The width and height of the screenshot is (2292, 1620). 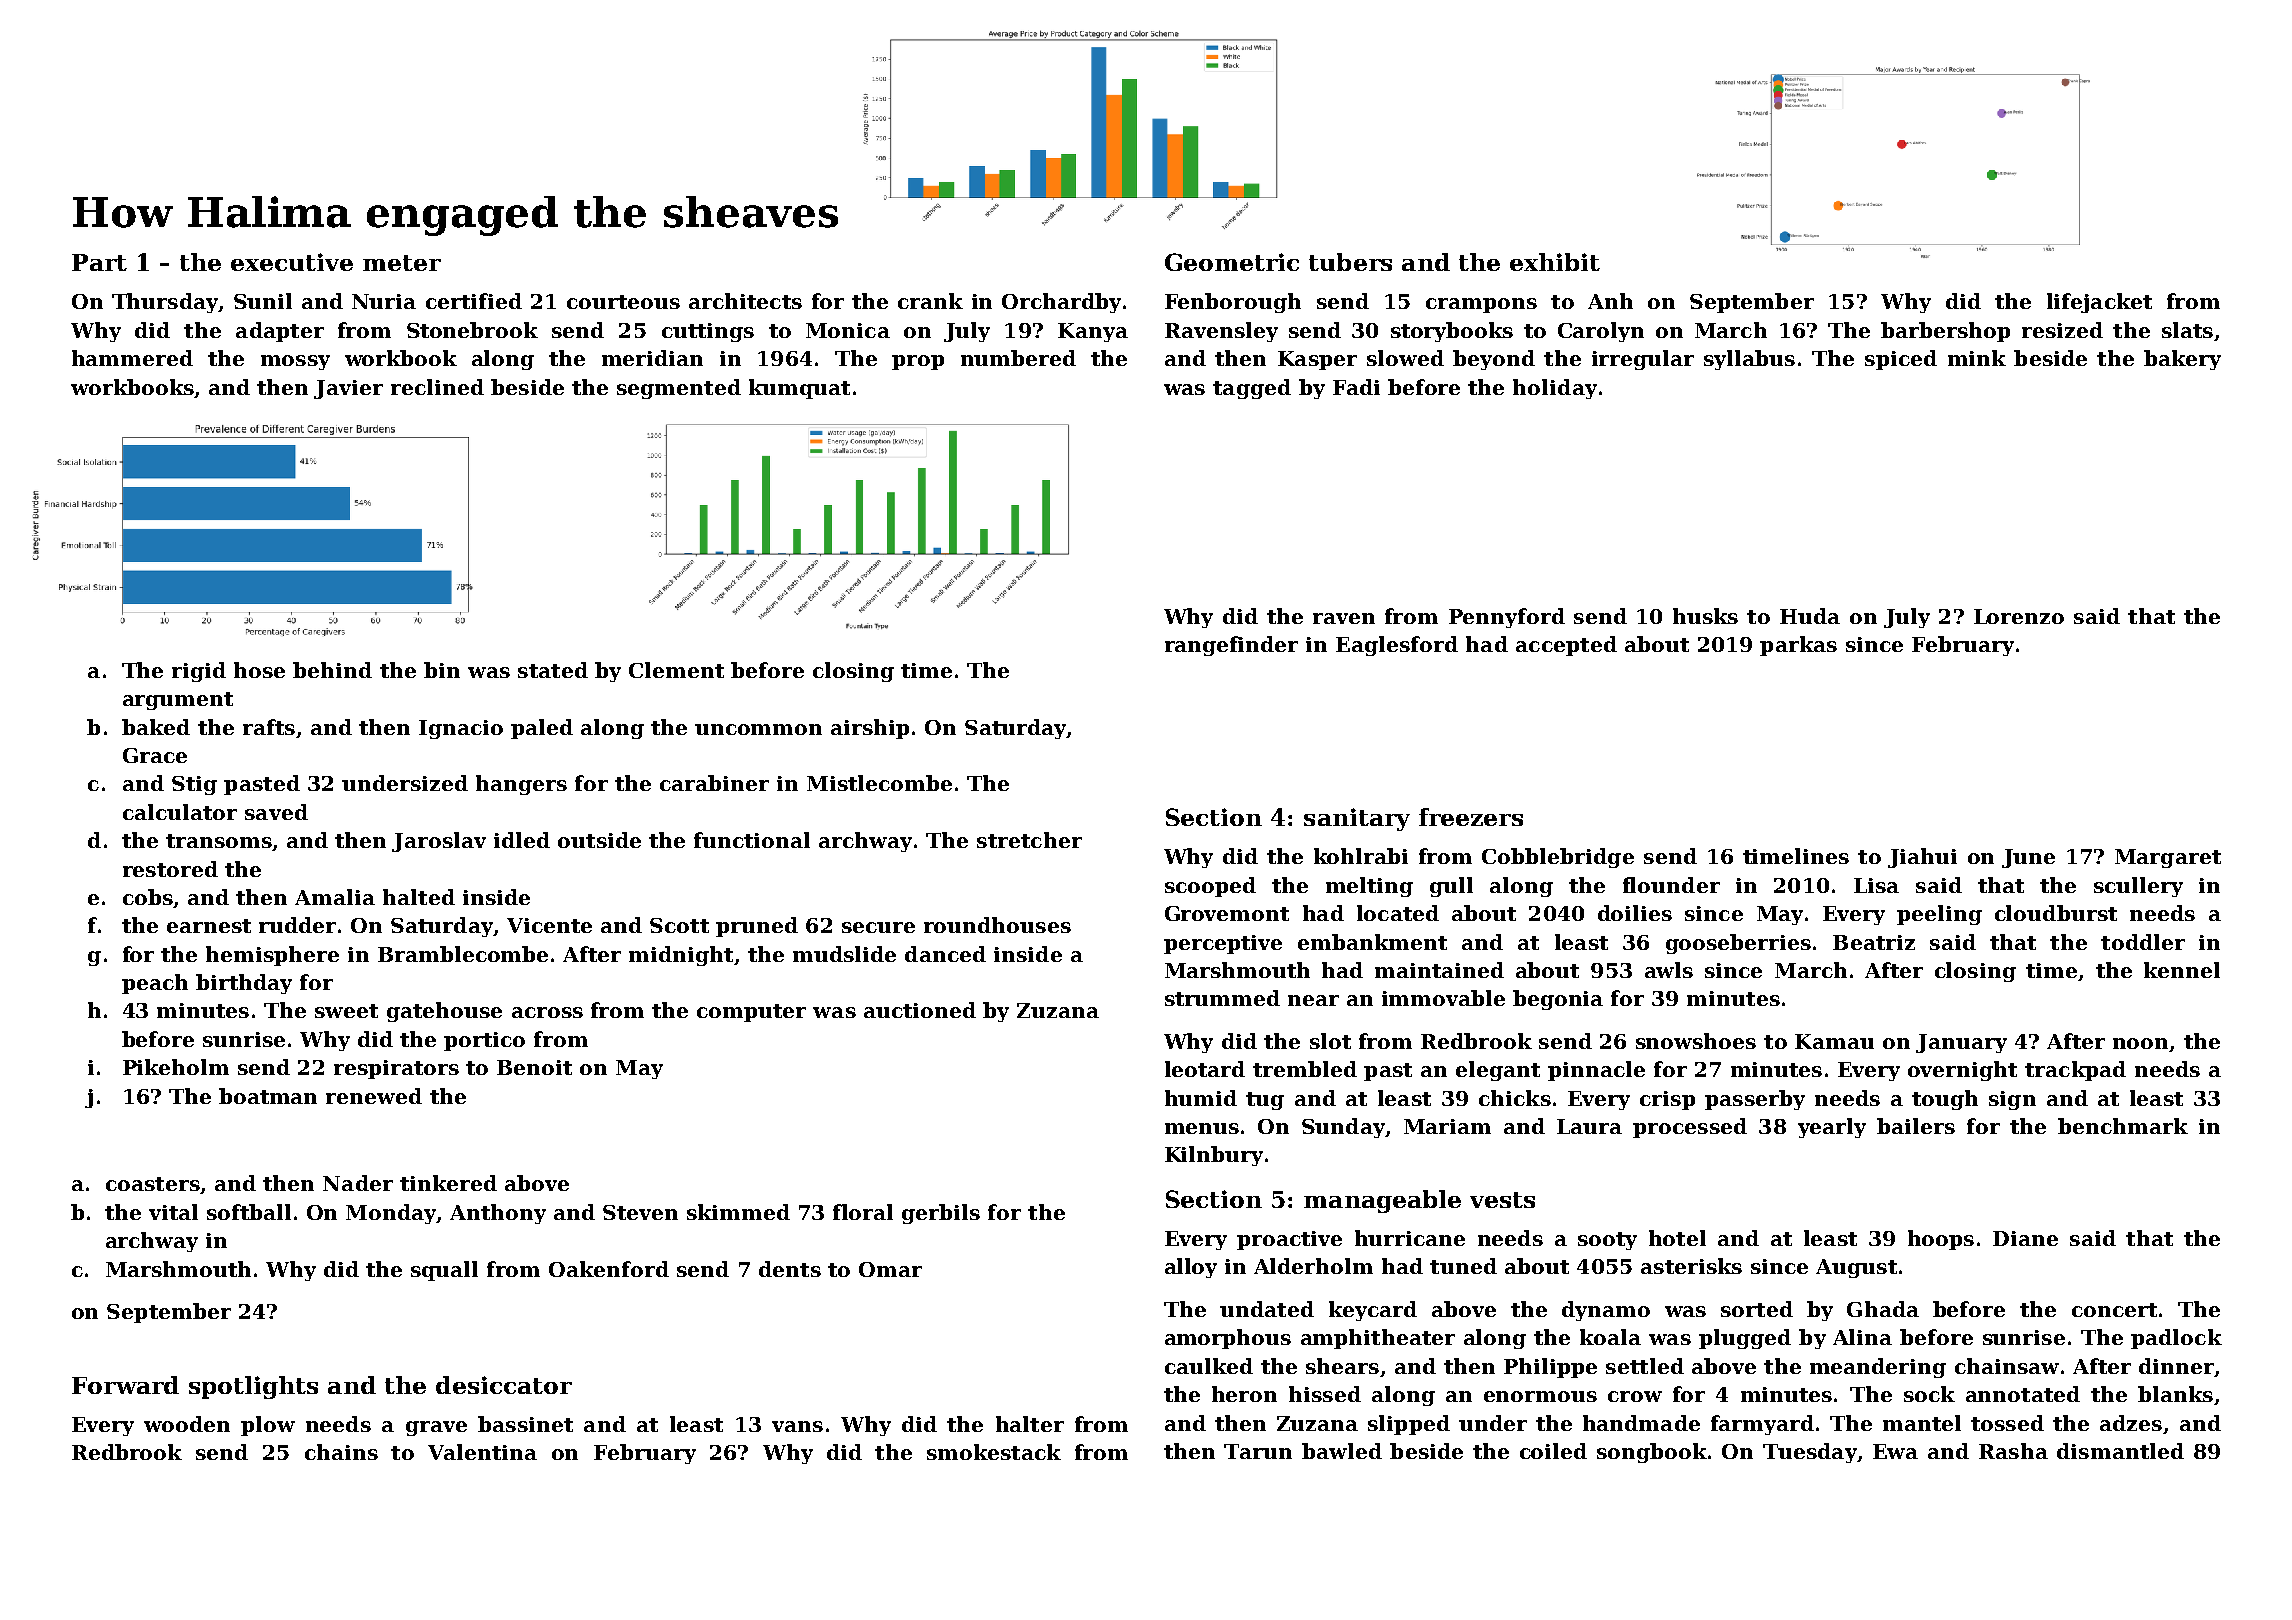 I want to click on Huda, so click(x=1810, y=616).
